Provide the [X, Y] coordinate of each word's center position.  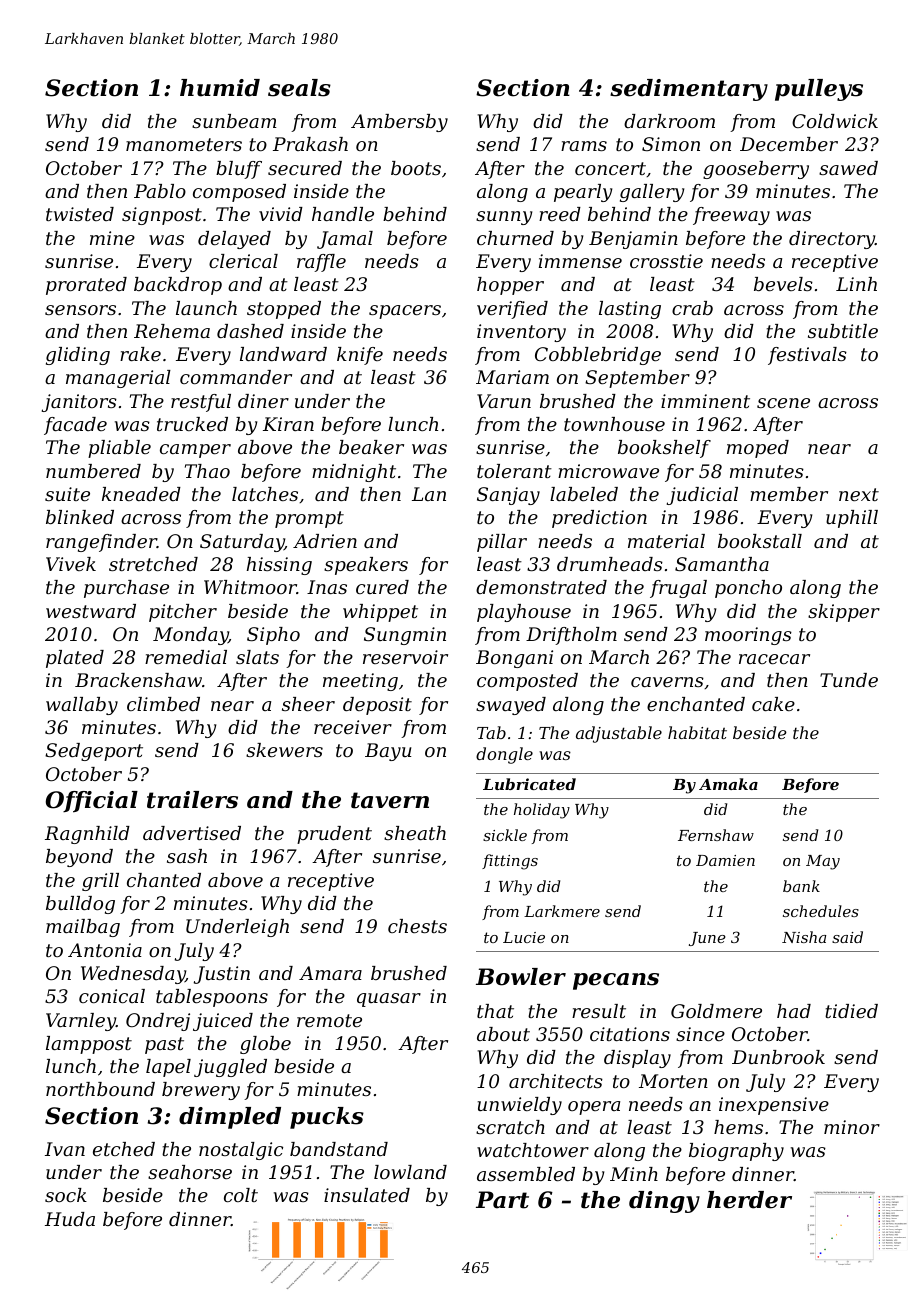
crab [692, 308]
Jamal [345, 240]
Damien [725, 860]
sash [187, 856]
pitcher [183, 613]
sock [66, 1195]
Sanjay [508, 496]
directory [832, 240]
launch [206, 308]
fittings [510, 862]
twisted [80, 214]
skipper [844, 613]
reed [560, 214]
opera [594, 1108]
